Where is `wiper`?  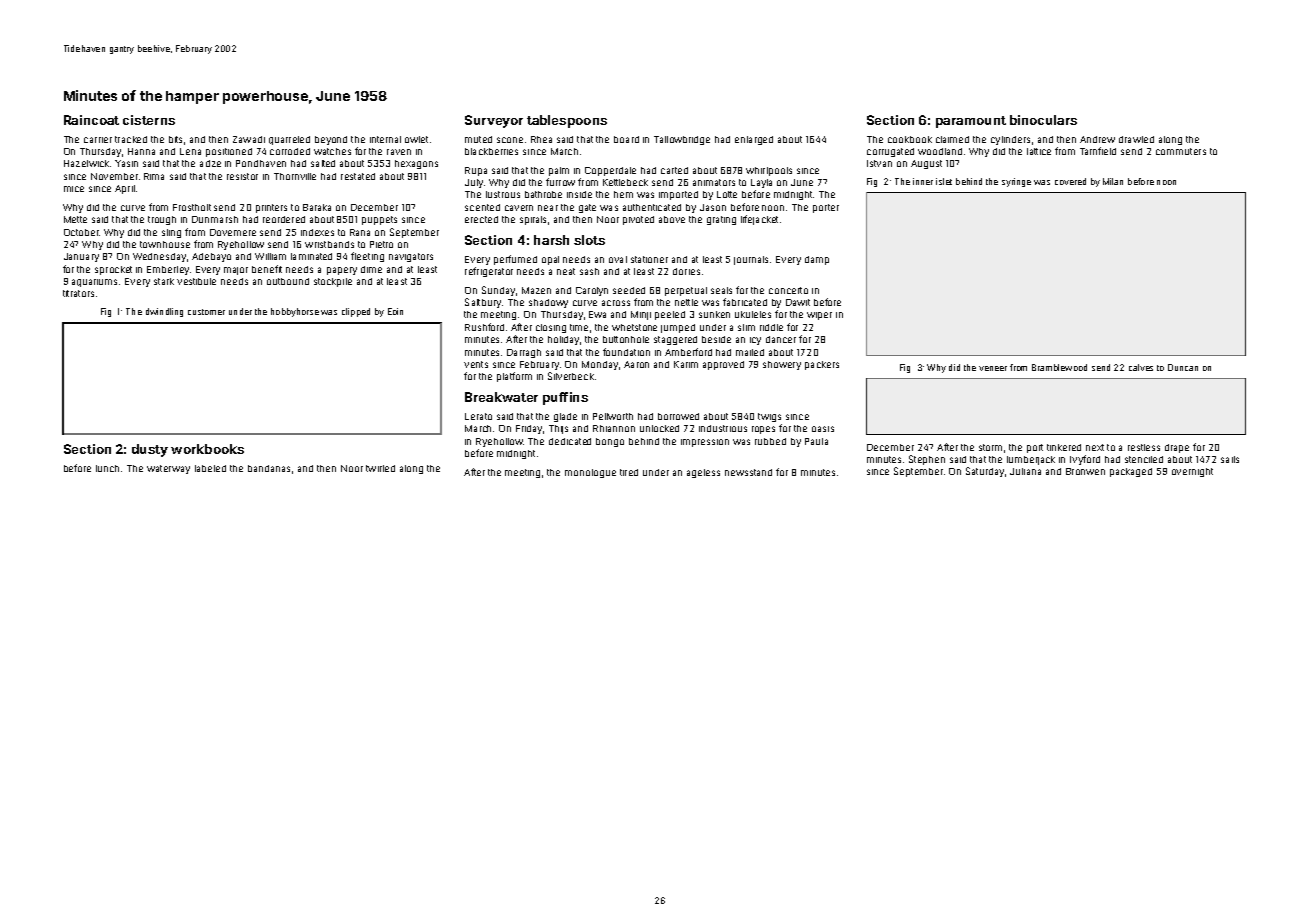
wiper is located at coordinates (819, 316).
